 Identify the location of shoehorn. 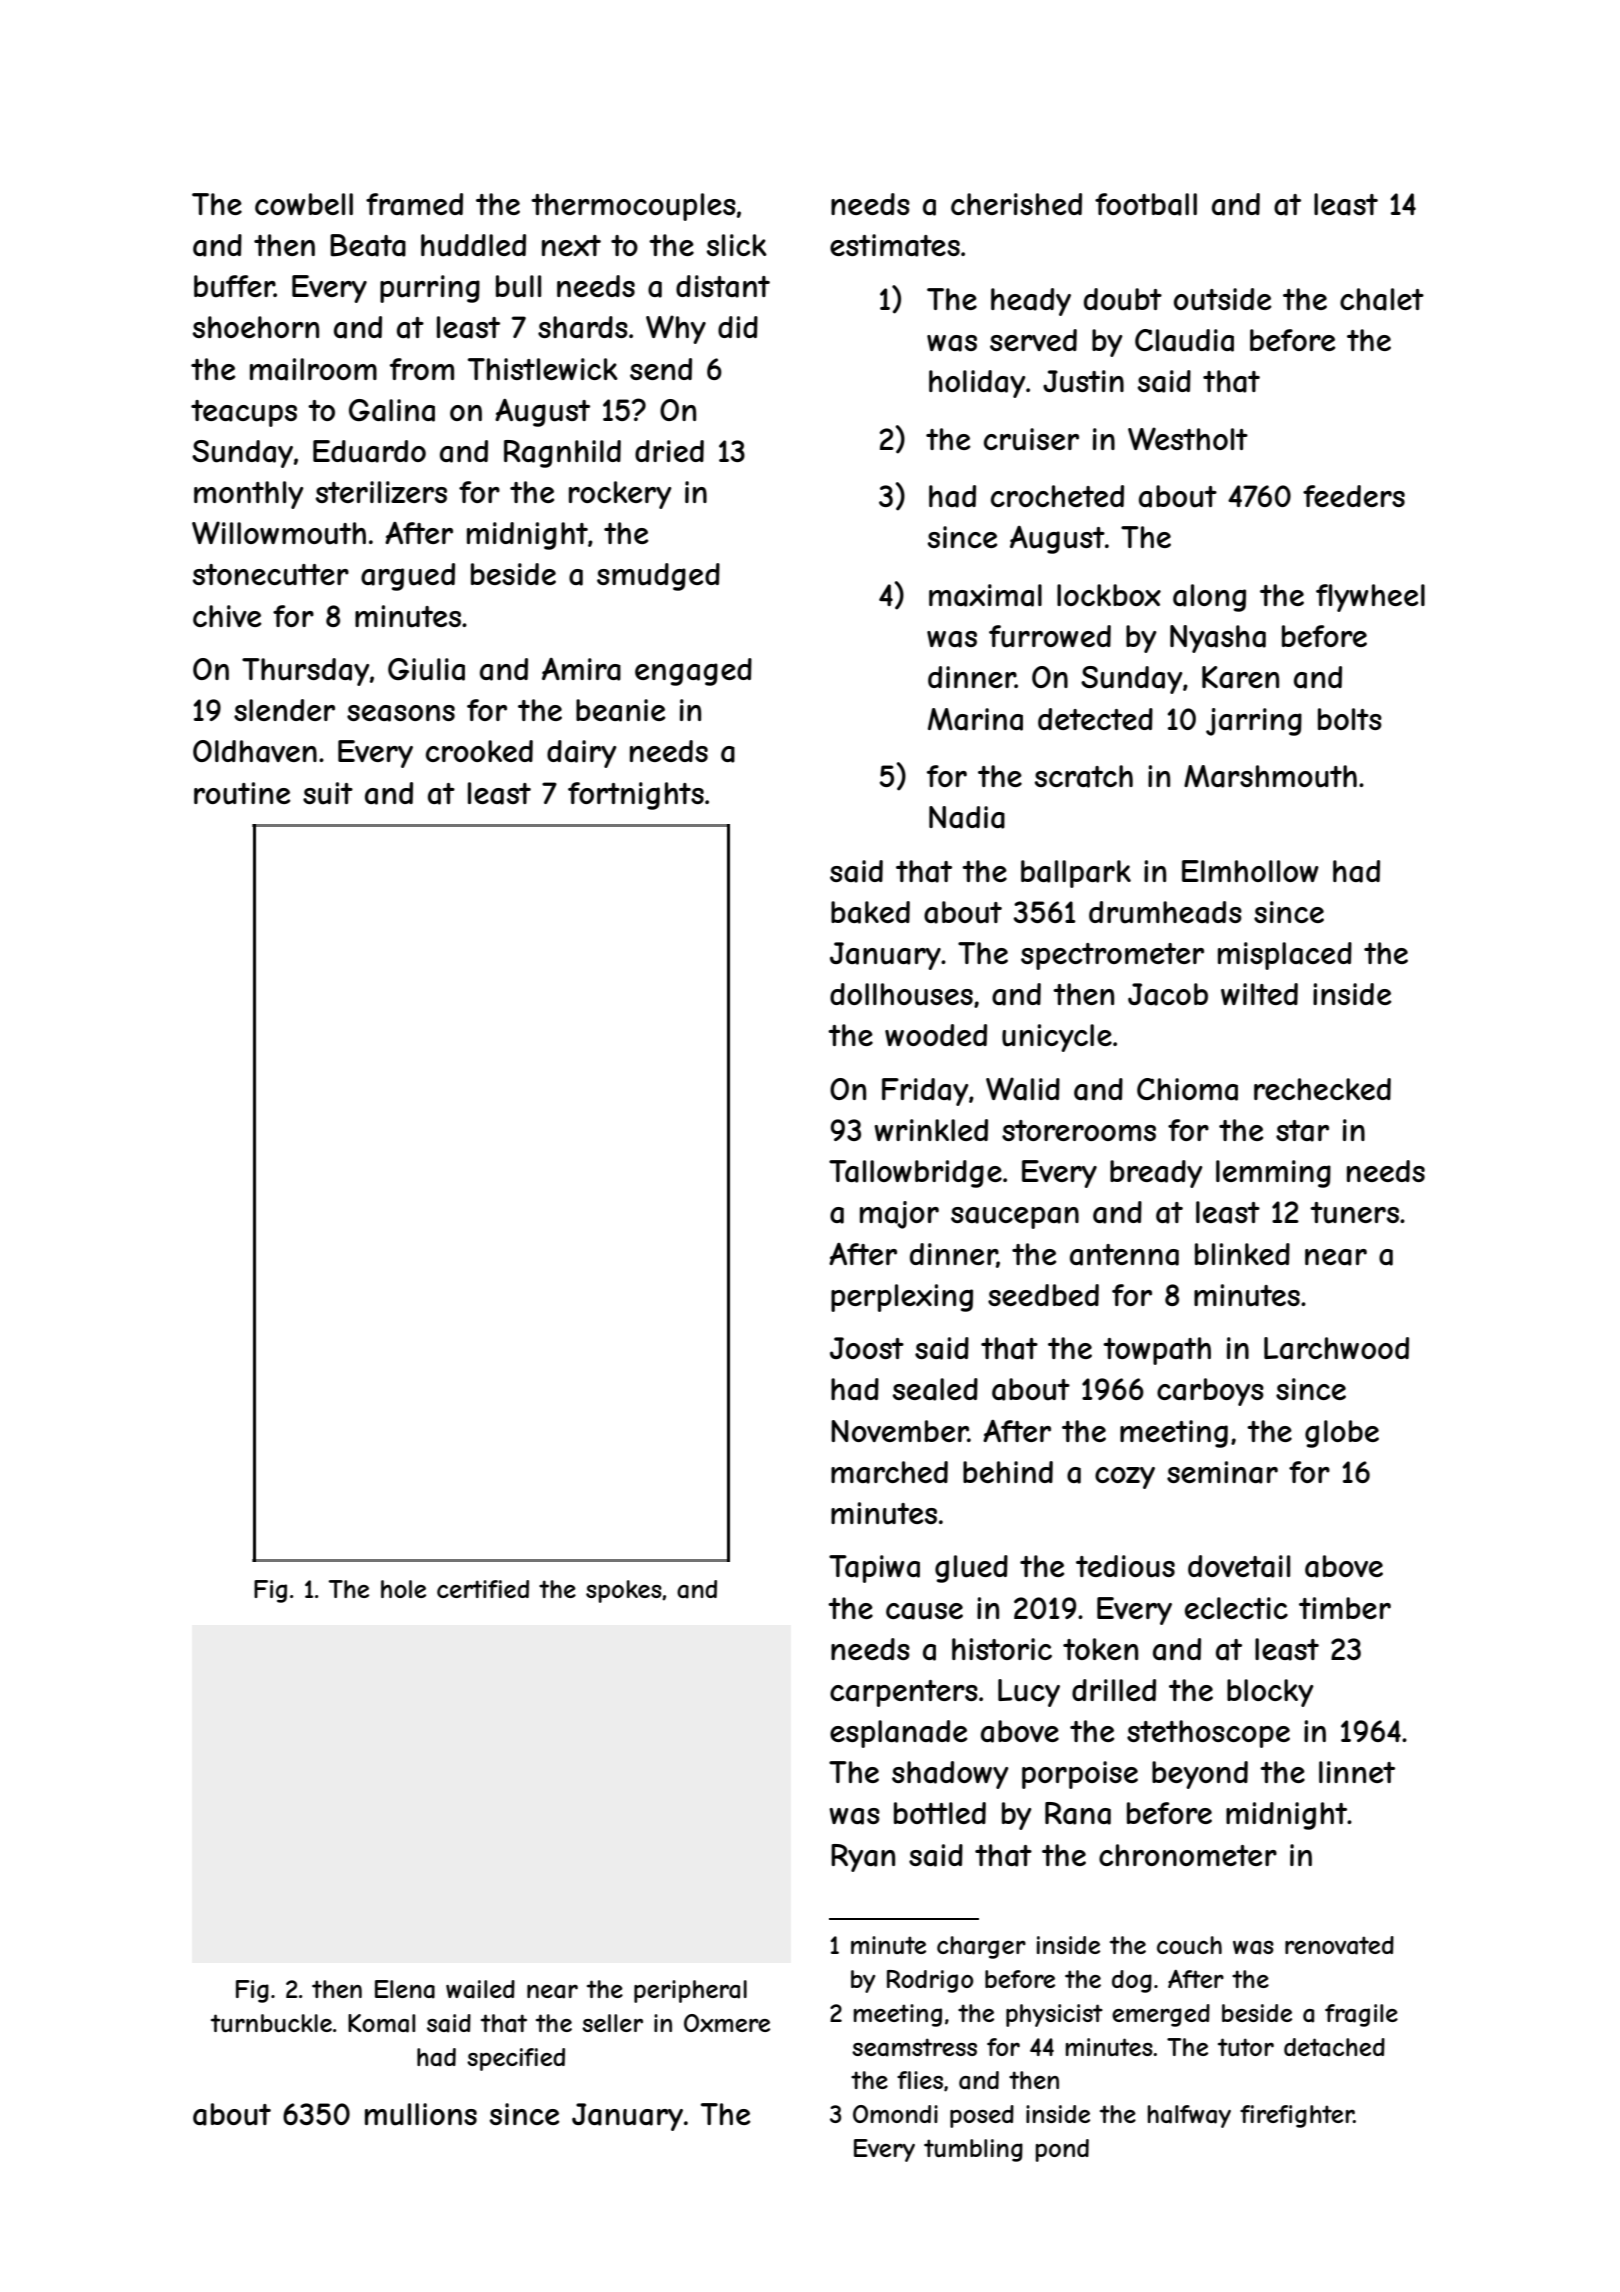
(256, 327).
